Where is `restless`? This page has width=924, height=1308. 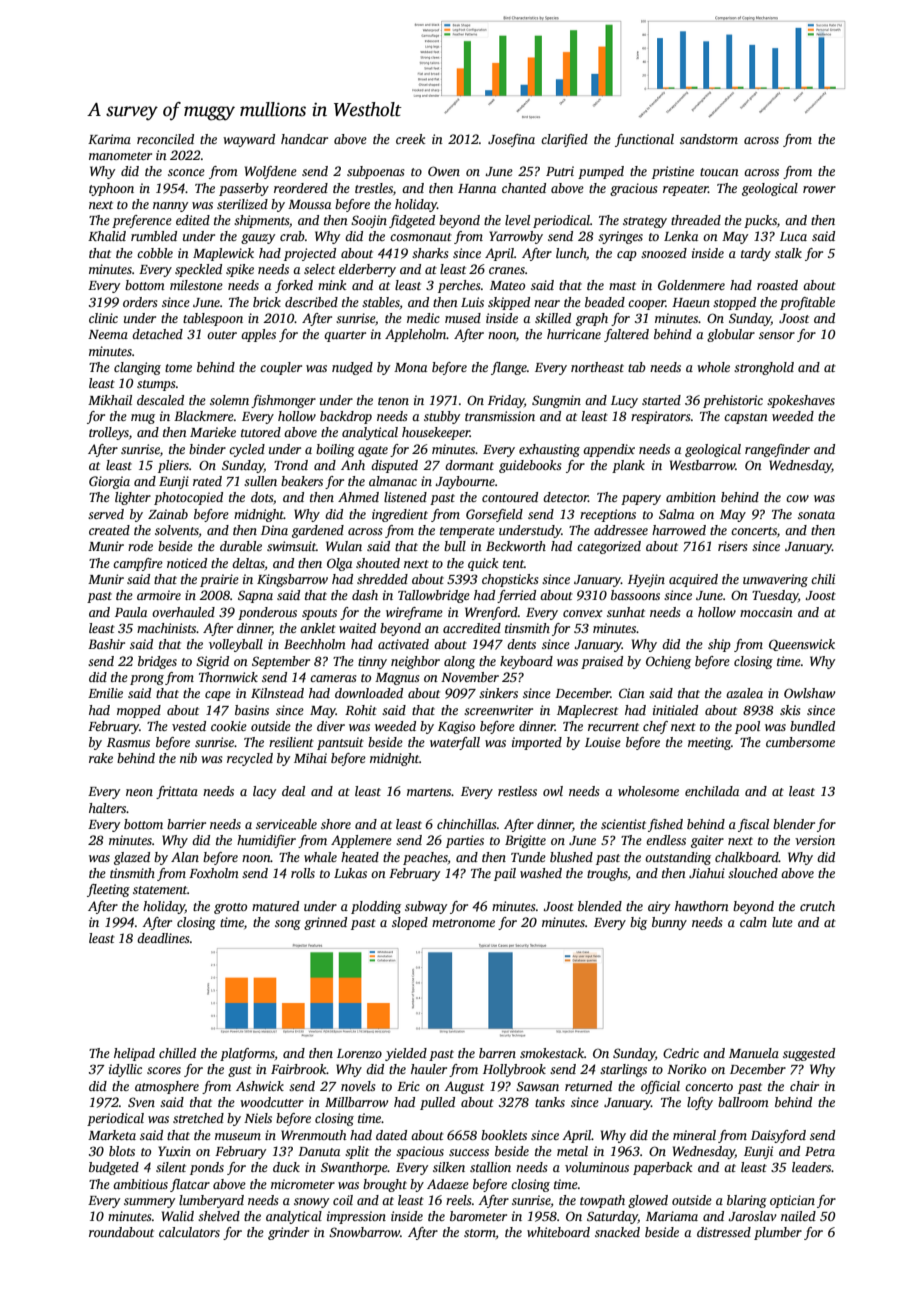
restless is located at coordinates (517, 791).
